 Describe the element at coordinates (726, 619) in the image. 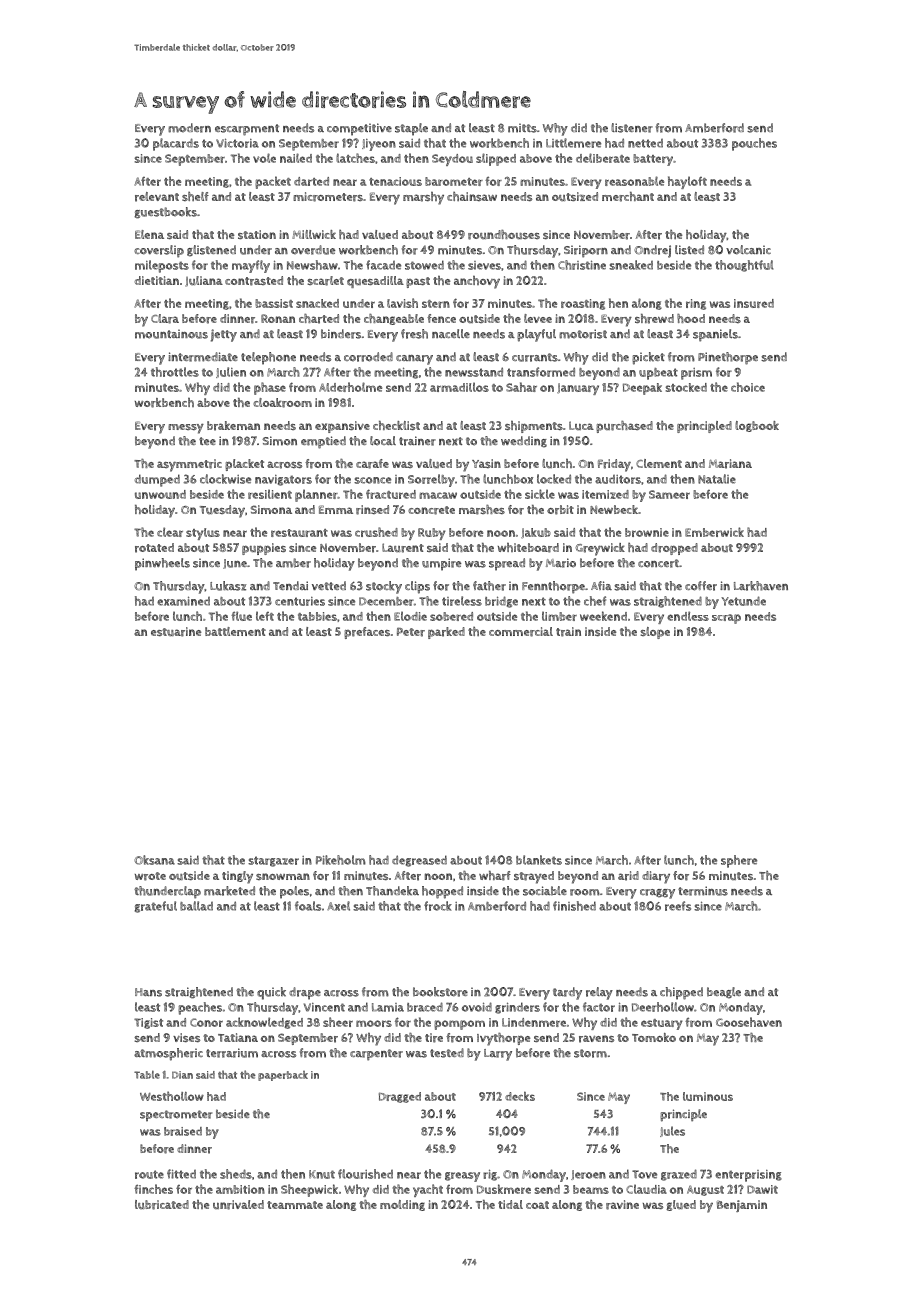

I see `scrap` at that location.
